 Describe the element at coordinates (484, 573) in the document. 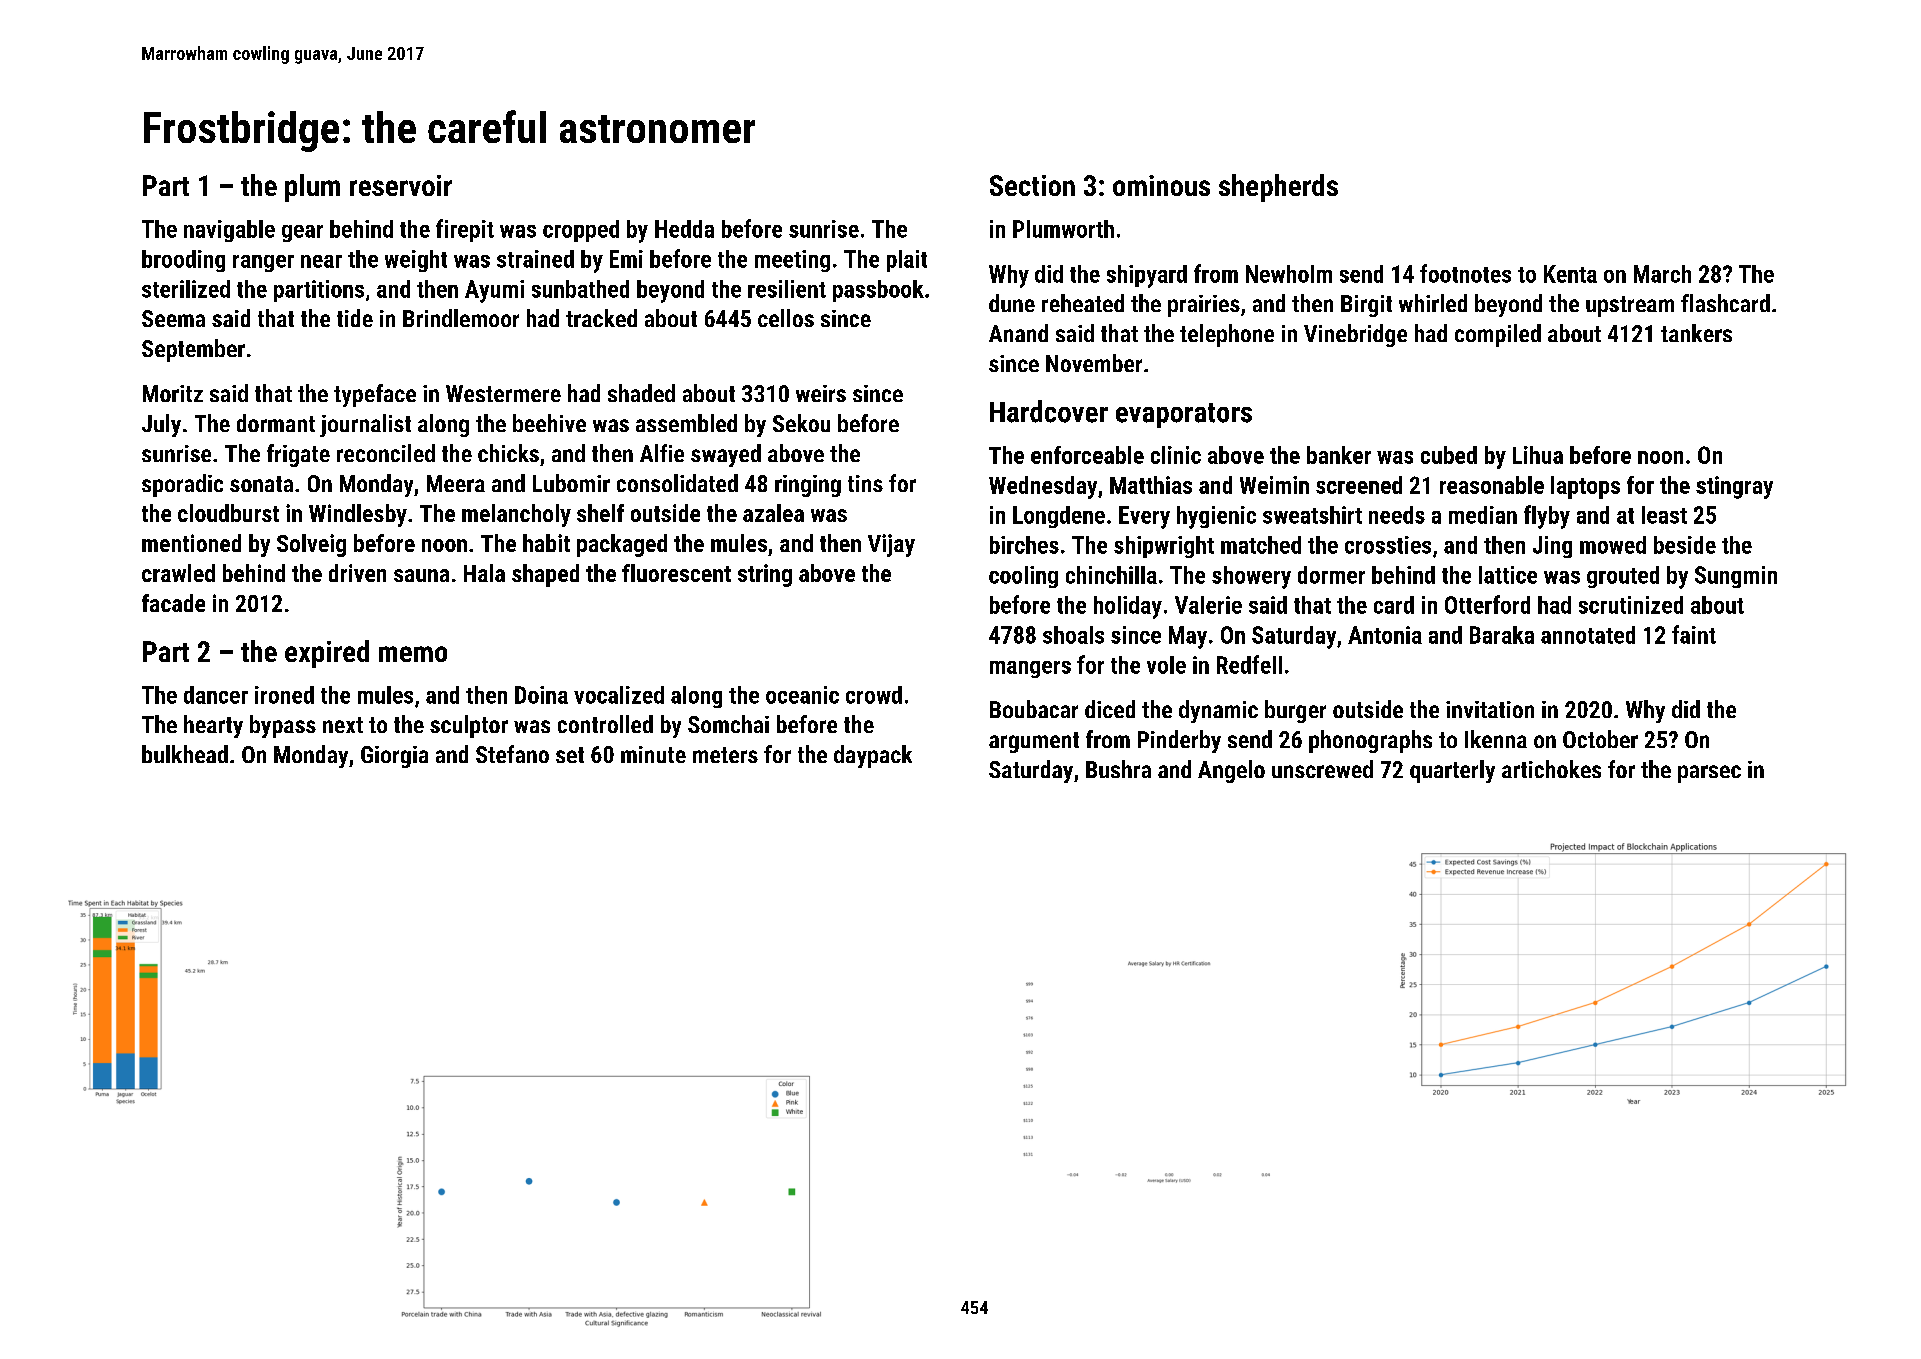

I see `Hala` at that location.
